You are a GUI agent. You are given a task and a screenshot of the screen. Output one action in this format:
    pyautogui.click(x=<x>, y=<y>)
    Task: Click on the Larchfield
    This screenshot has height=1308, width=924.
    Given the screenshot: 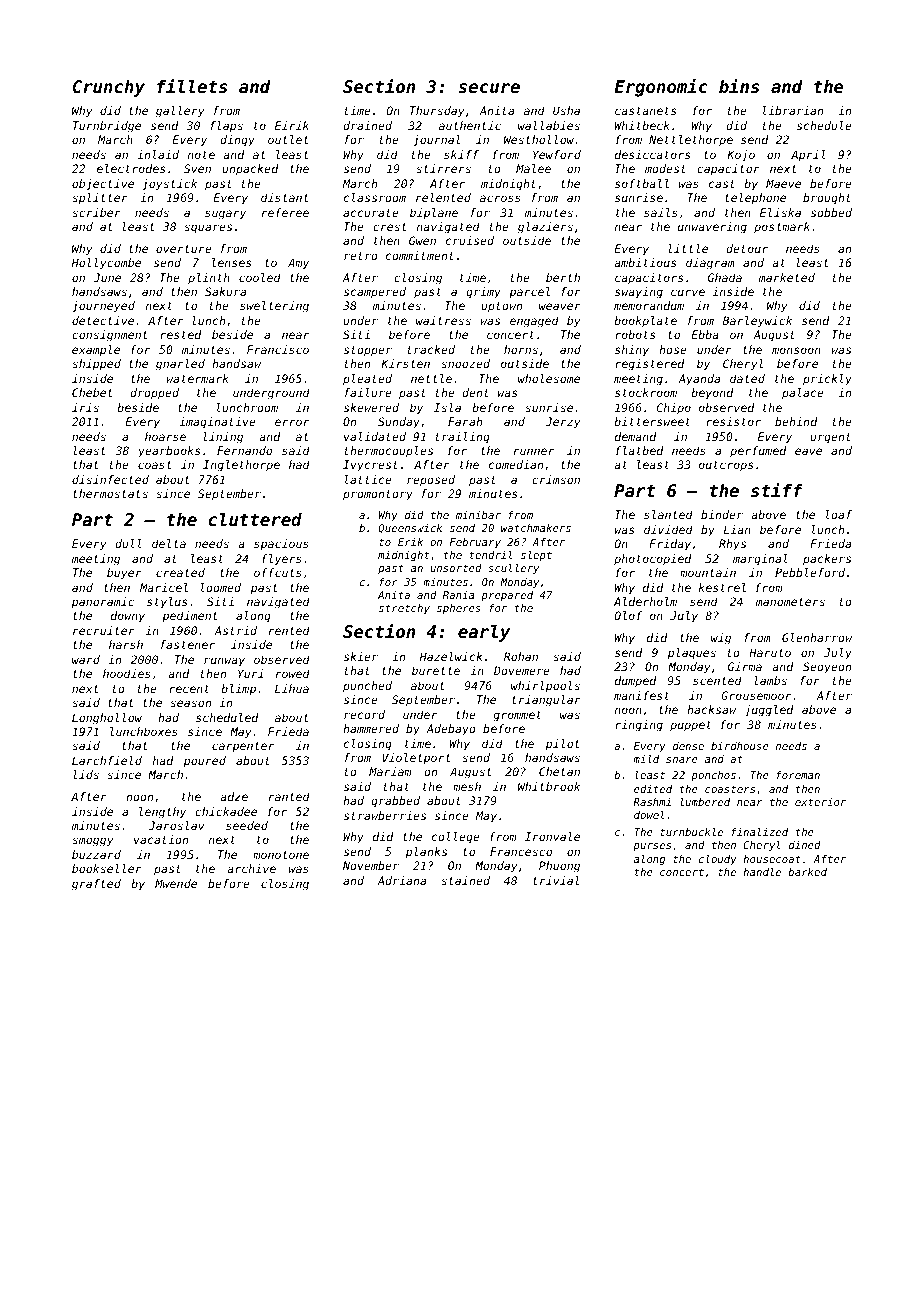 What is the action you would take?
    pyautogui.click(x=107, y=760)
